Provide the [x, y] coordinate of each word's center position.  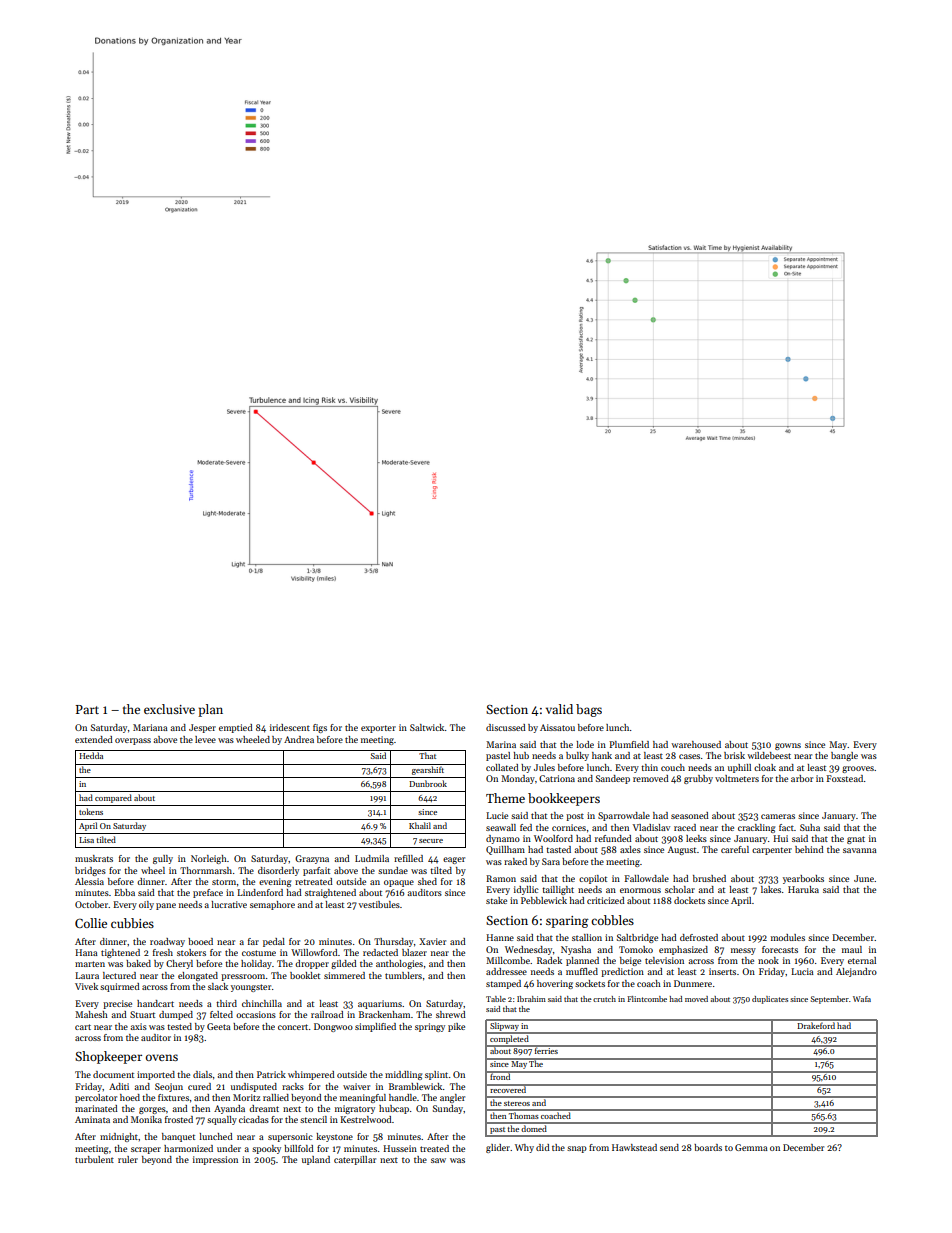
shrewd [451, 1014]
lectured [119, 975]
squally [222, 1120]
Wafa [862, 999]
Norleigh [209, 859]
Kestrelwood [366, 1119]
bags [589, 710]
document [113, 1074]
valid [559, 709]
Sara [551, 861]
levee [205, 739]
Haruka [803, 889]
